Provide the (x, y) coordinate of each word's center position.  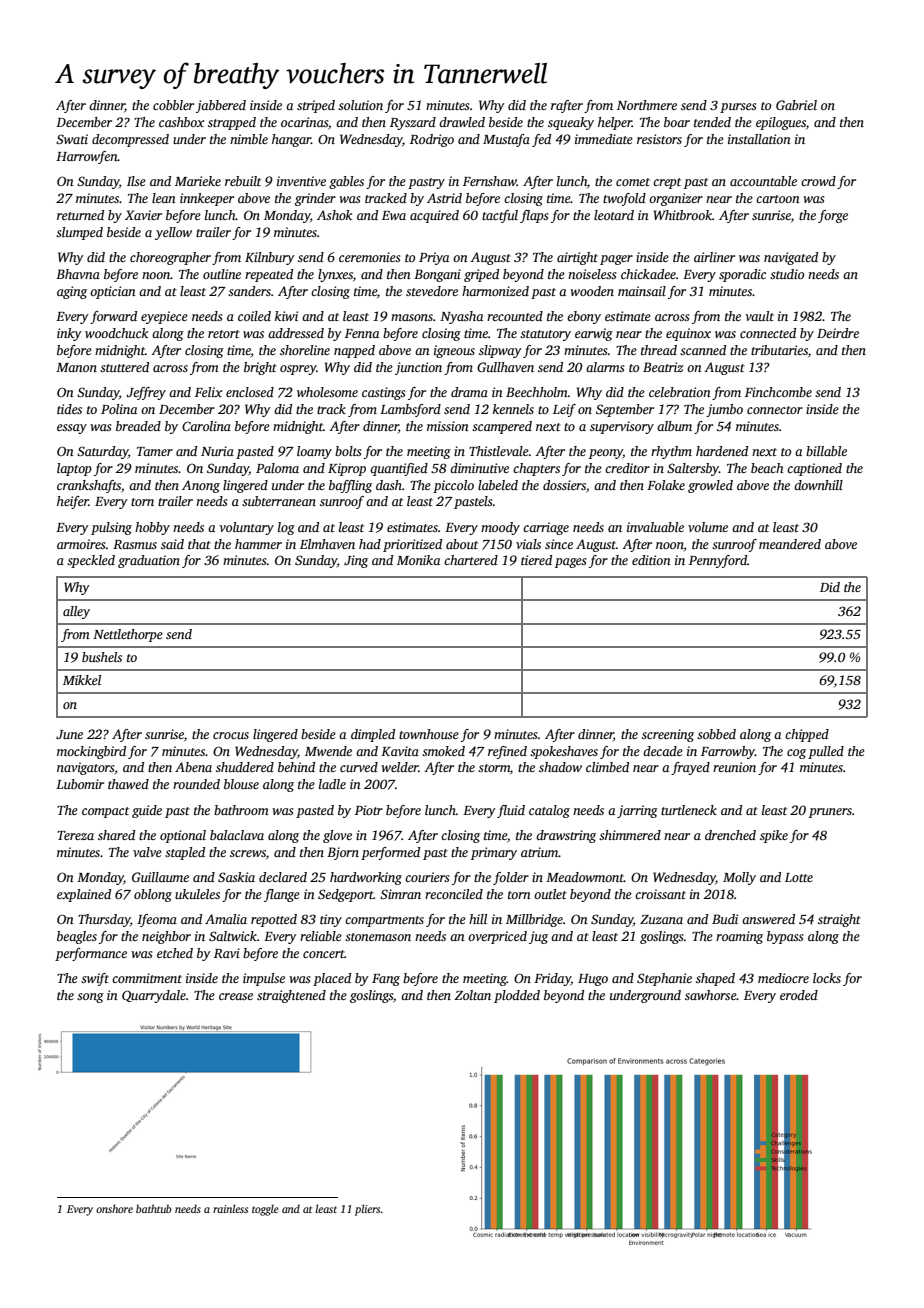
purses (738, 108)
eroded (799, 995)
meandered (790, 544)
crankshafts (89, 486)
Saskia (236, 877)
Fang (386, 980)
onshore (114, 1208)
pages (570, 563)
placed (332, 979)
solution (360, 105)
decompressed (130, 140)
